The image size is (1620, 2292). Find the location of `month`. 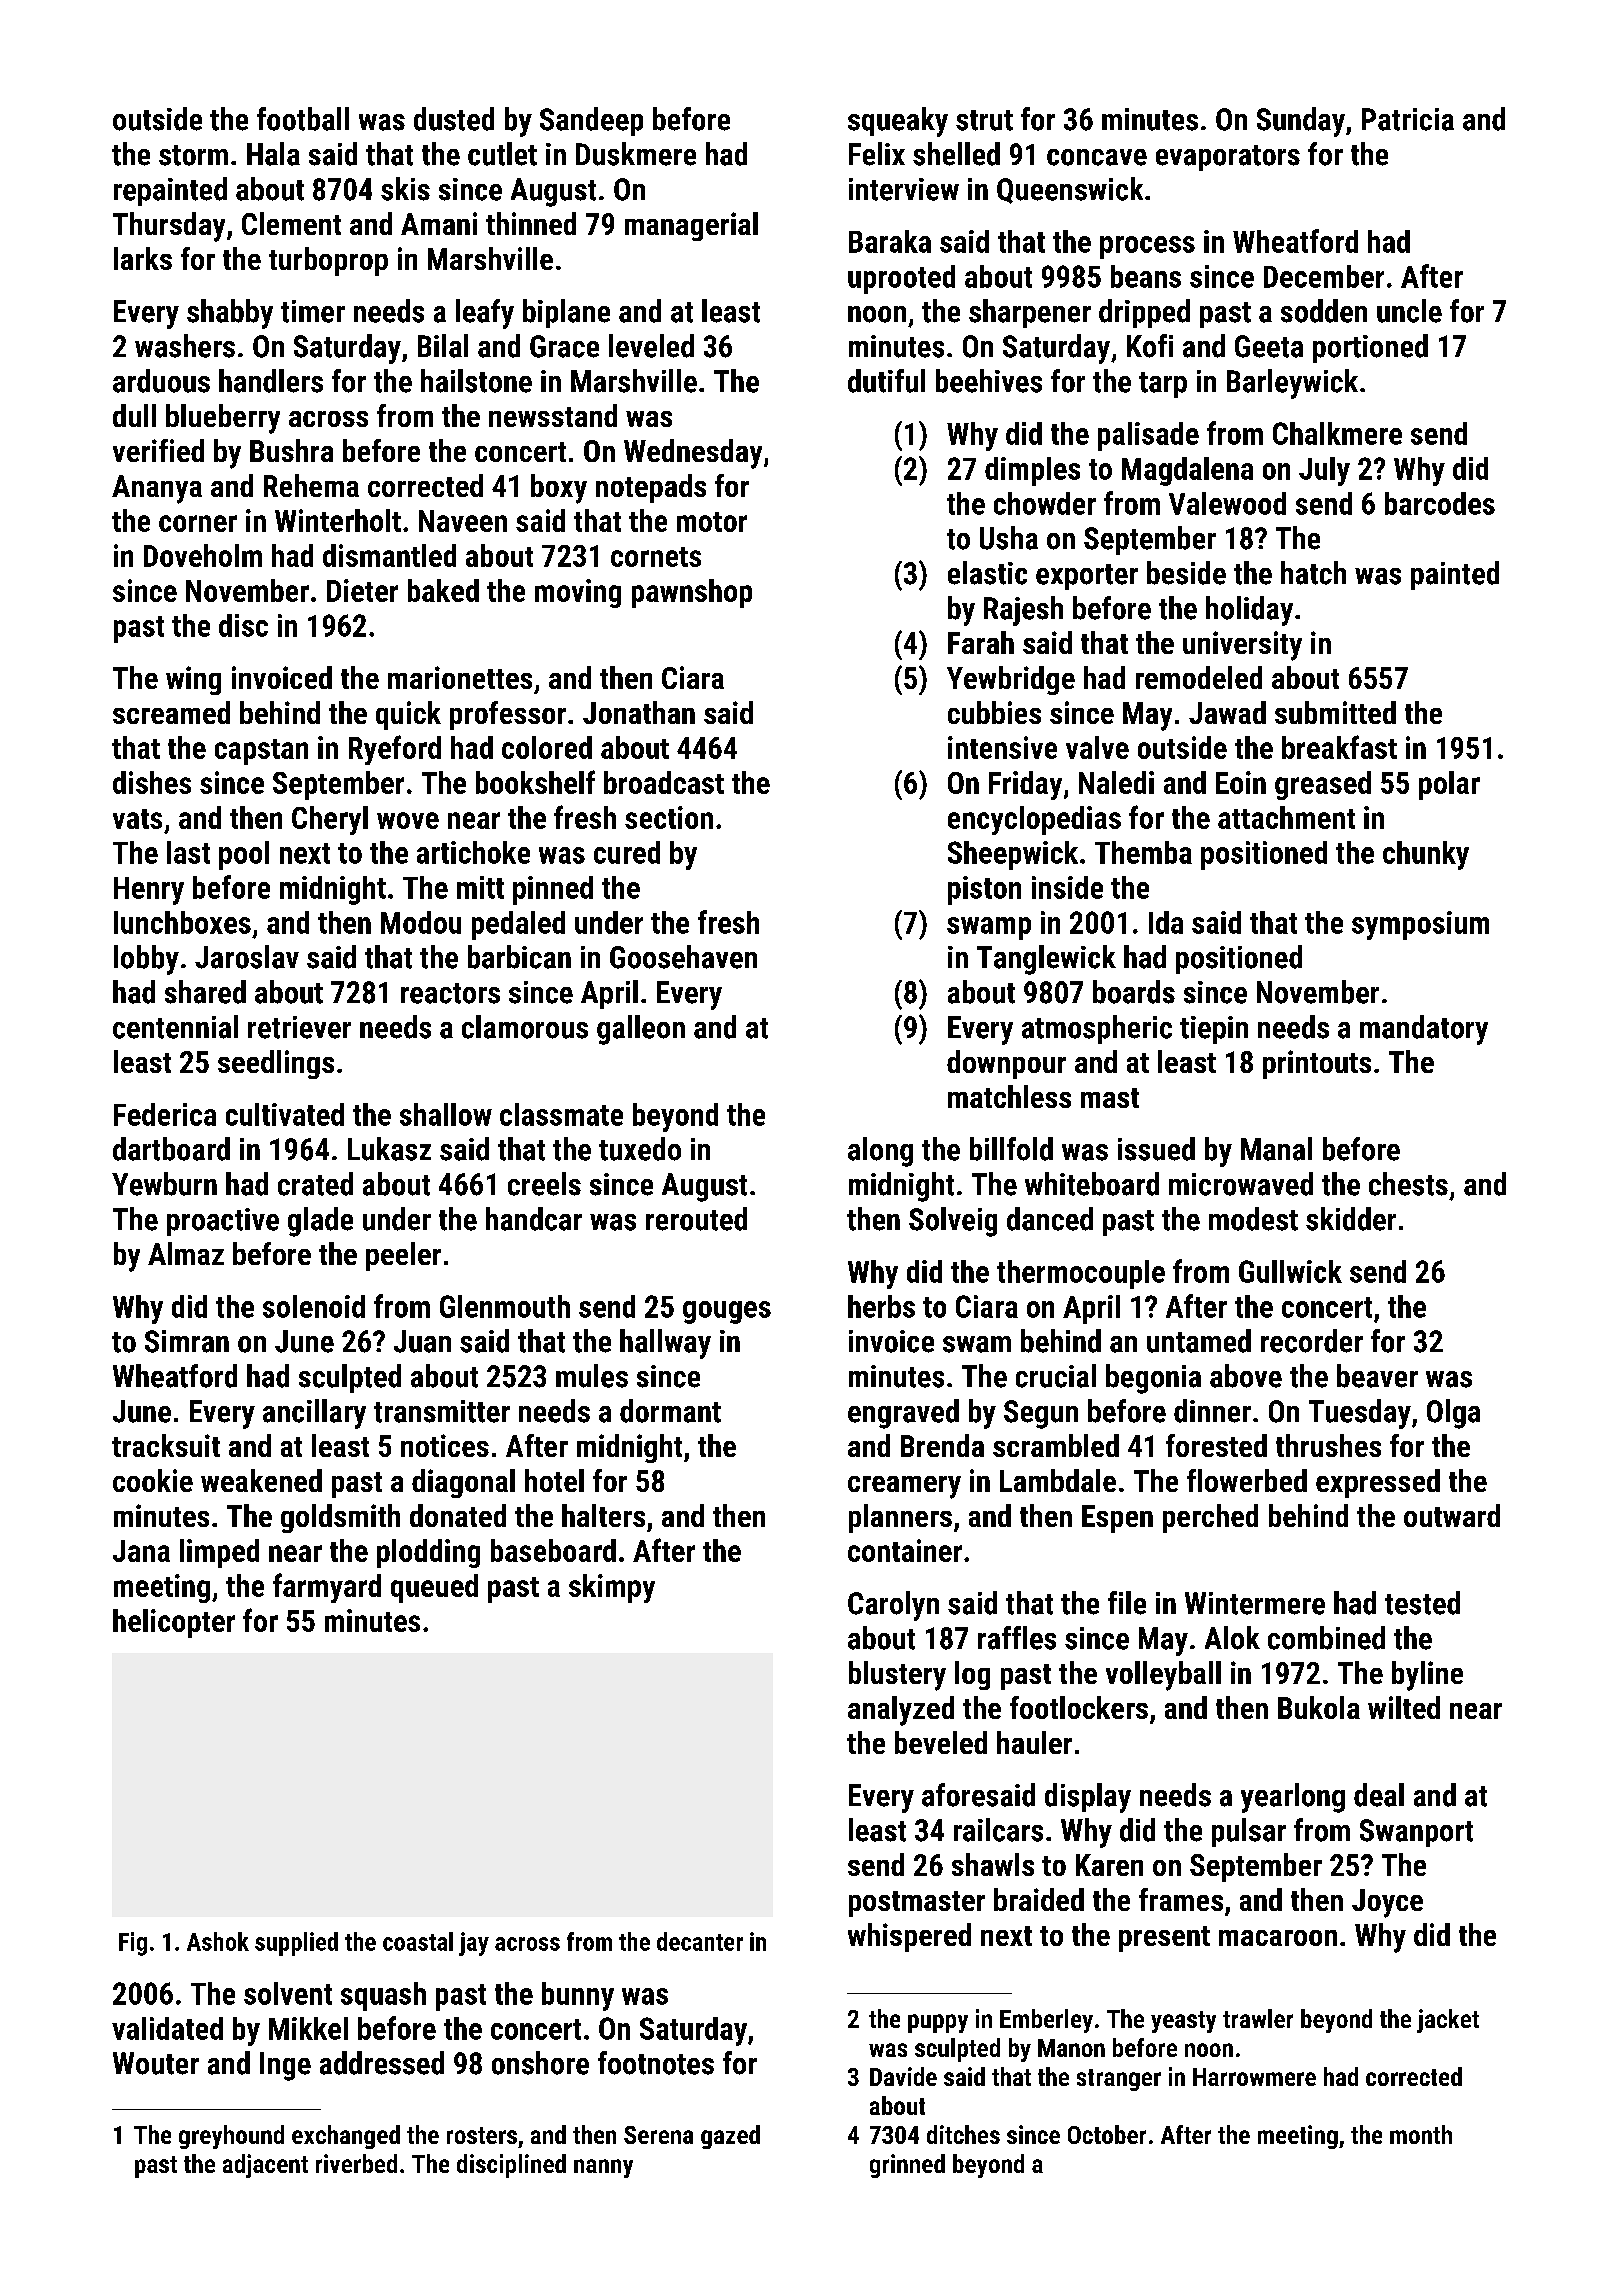

month is located at coordinates (1421, 2134).
